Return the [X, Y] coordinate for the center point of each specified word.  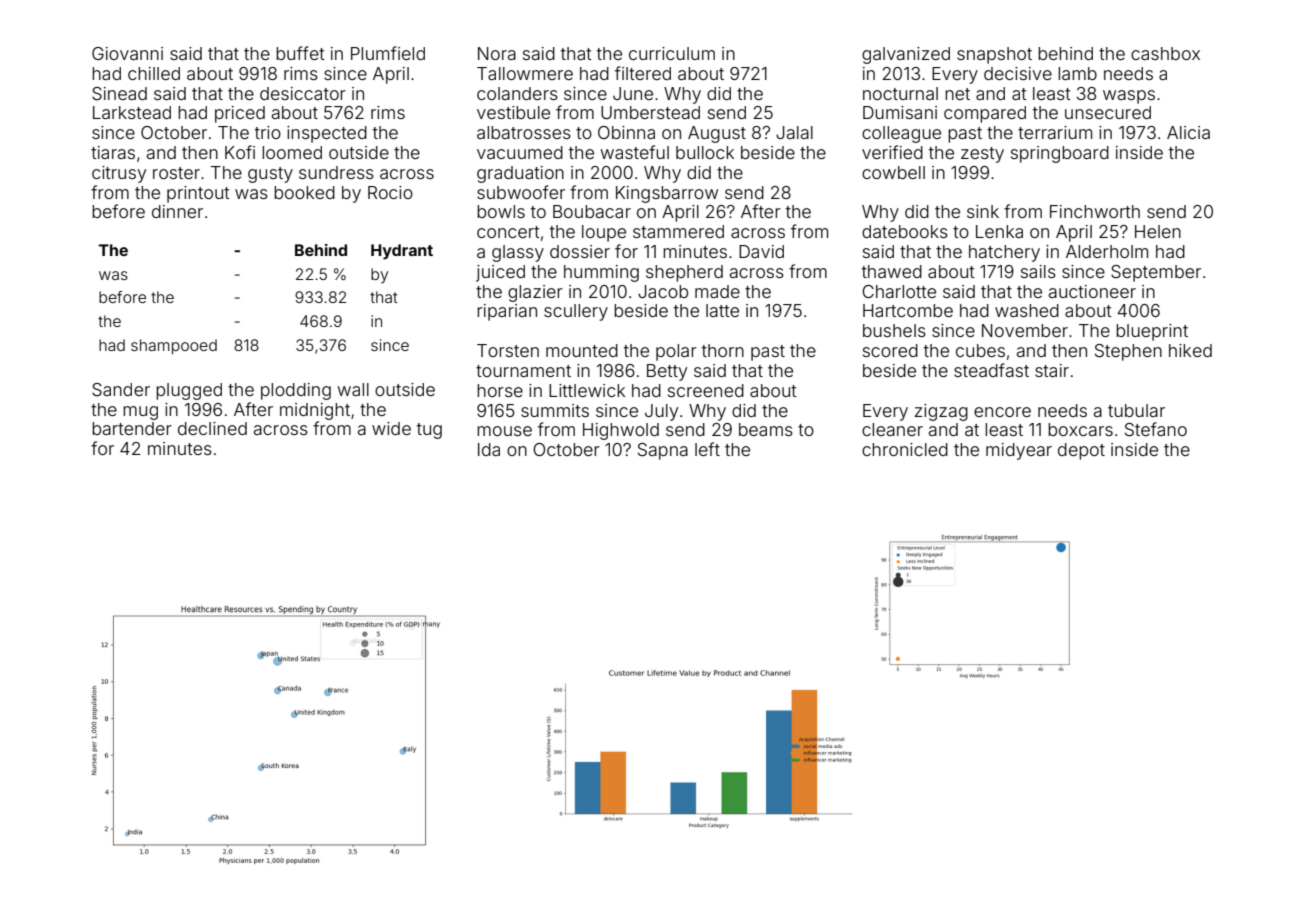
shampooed [174, 346]
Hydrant [402, 252]
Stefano [1156, 429]
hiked [1190, 350]
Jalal [794, 132]
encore [1002, 412]
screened [706, 390]
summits [555, 410]
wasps [1129, 97]
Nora [497, 53]
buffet [300, 53]
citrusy [119, 174]
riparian [507, 312]
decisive [1018, 73]
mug [140, 413]
